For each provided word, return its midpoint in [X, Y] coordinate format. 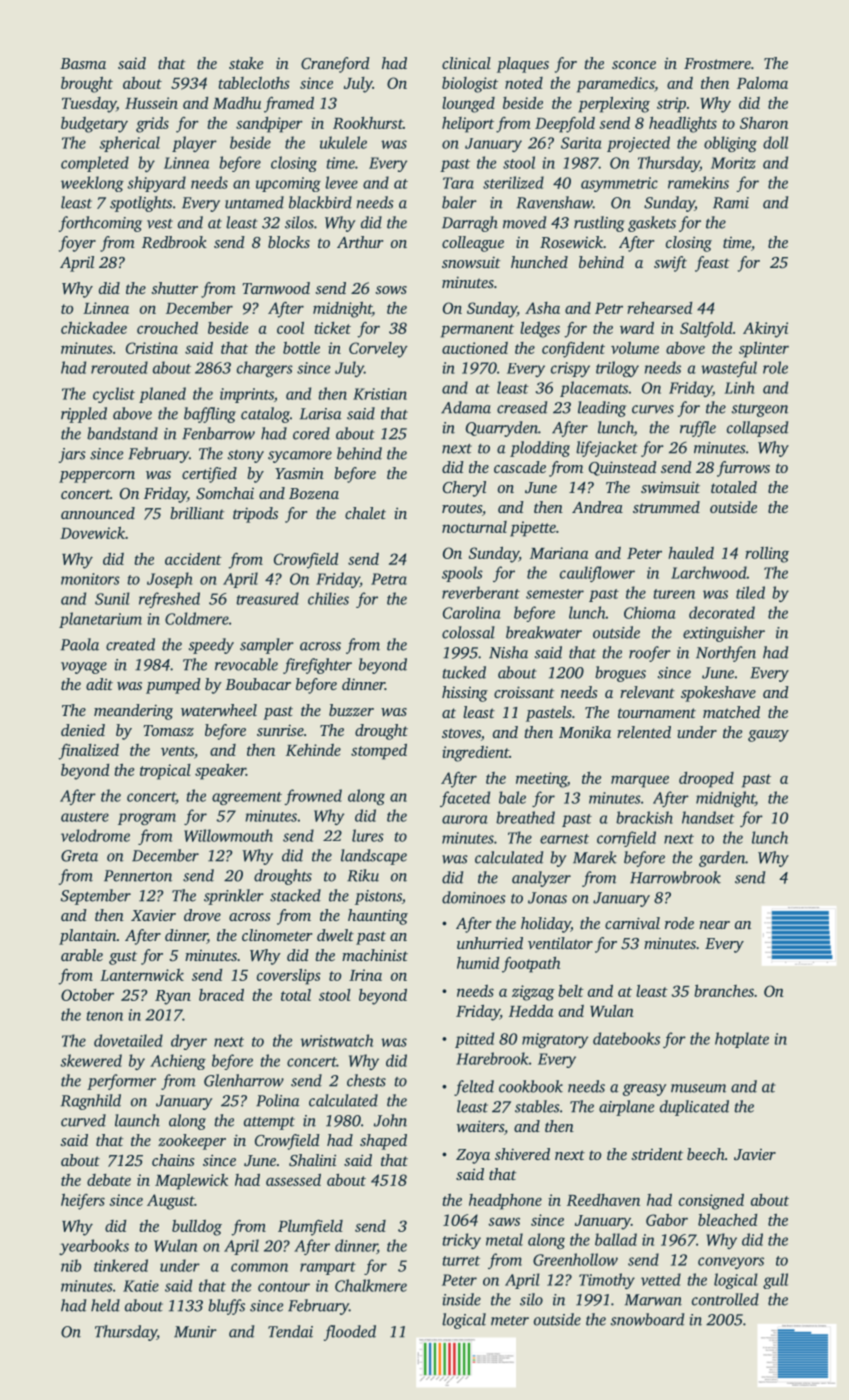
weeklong [92, 184]
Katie [141, 1286]
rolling [767, 555]
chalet [365, 513]
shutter [174, 288]
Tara [458, 183]
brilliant [197, 513]
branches [724, 991]
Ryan [173, 997]
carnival [632, 923]
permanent [477, 331]
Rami [731, 203]
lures [368, 835]
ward [637, 328]
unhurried [490, 943]
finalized [88, 752]
